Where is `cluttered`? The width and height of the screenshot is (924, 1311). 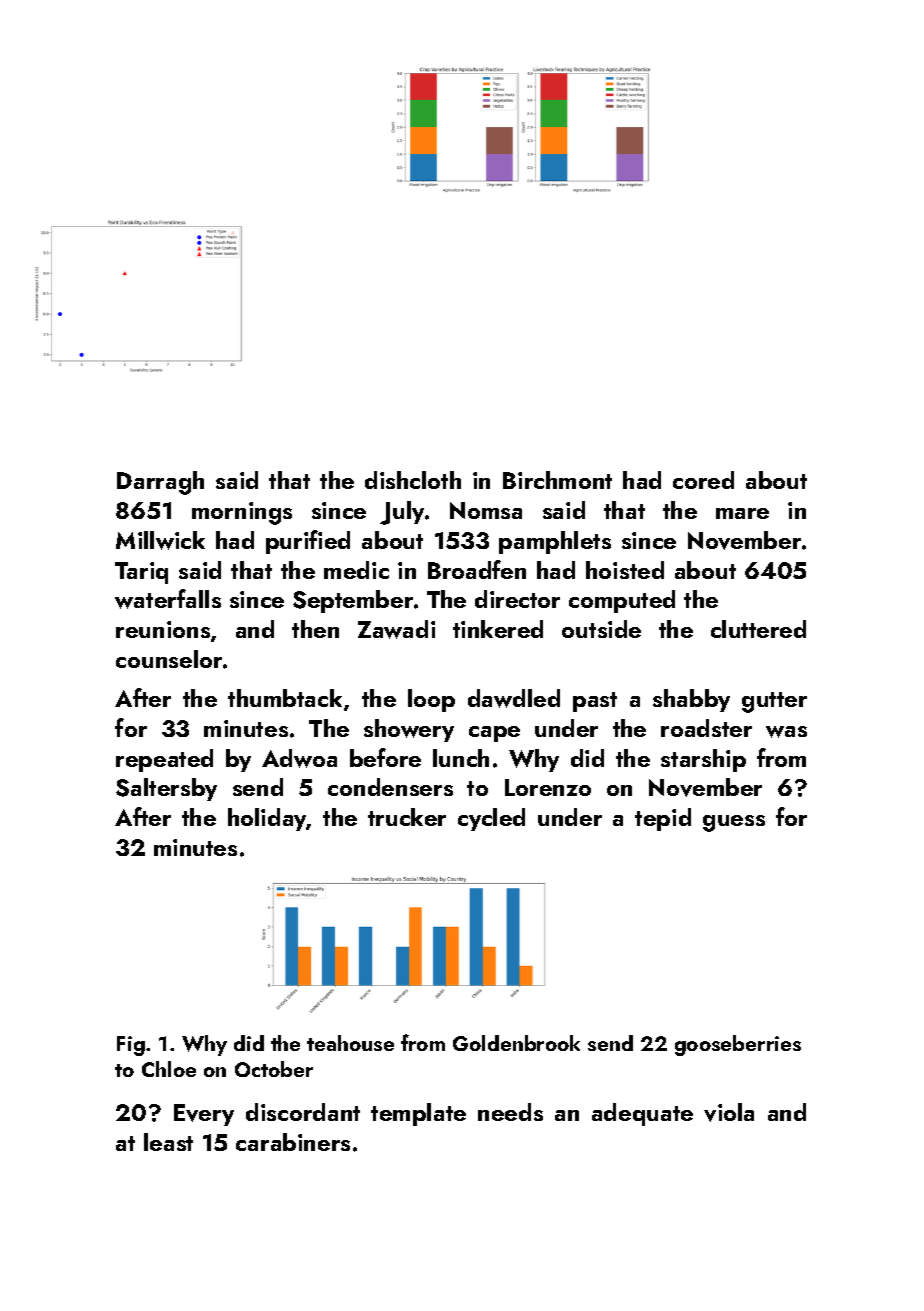 cluttered is located at coordinates (758, 629).
